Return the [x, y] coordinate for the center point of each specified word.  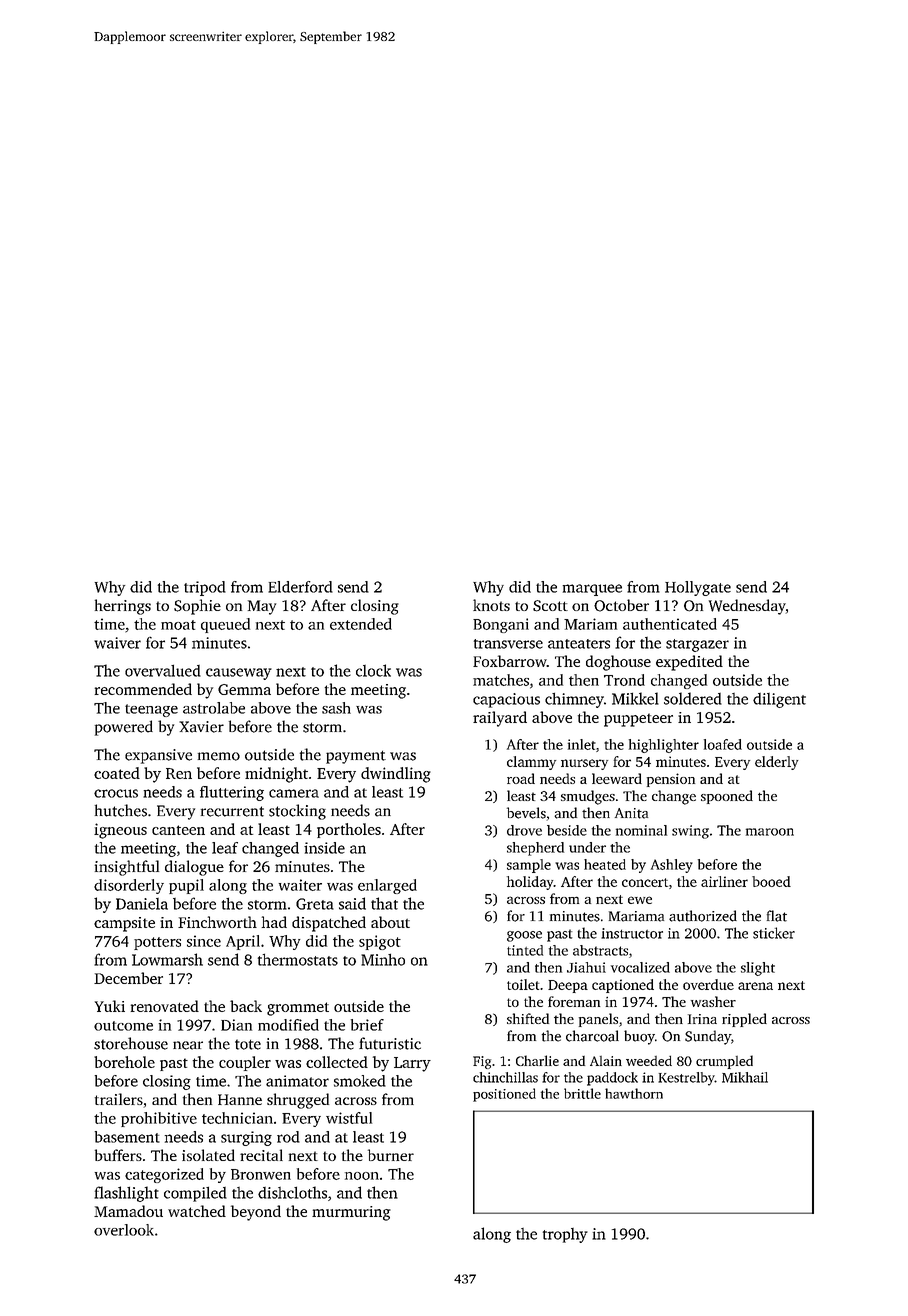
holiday [530, 883]
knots [491, 605]
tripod [205, 588]
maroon [770, 832]
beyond [256, 1213]
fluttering [232, 793]
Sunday [708, 1037]
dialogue [194, 868]
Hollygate [698, 588]
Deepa [568, 986]
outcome [123, 1026]
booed [771, 881]
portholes [349, 830]
